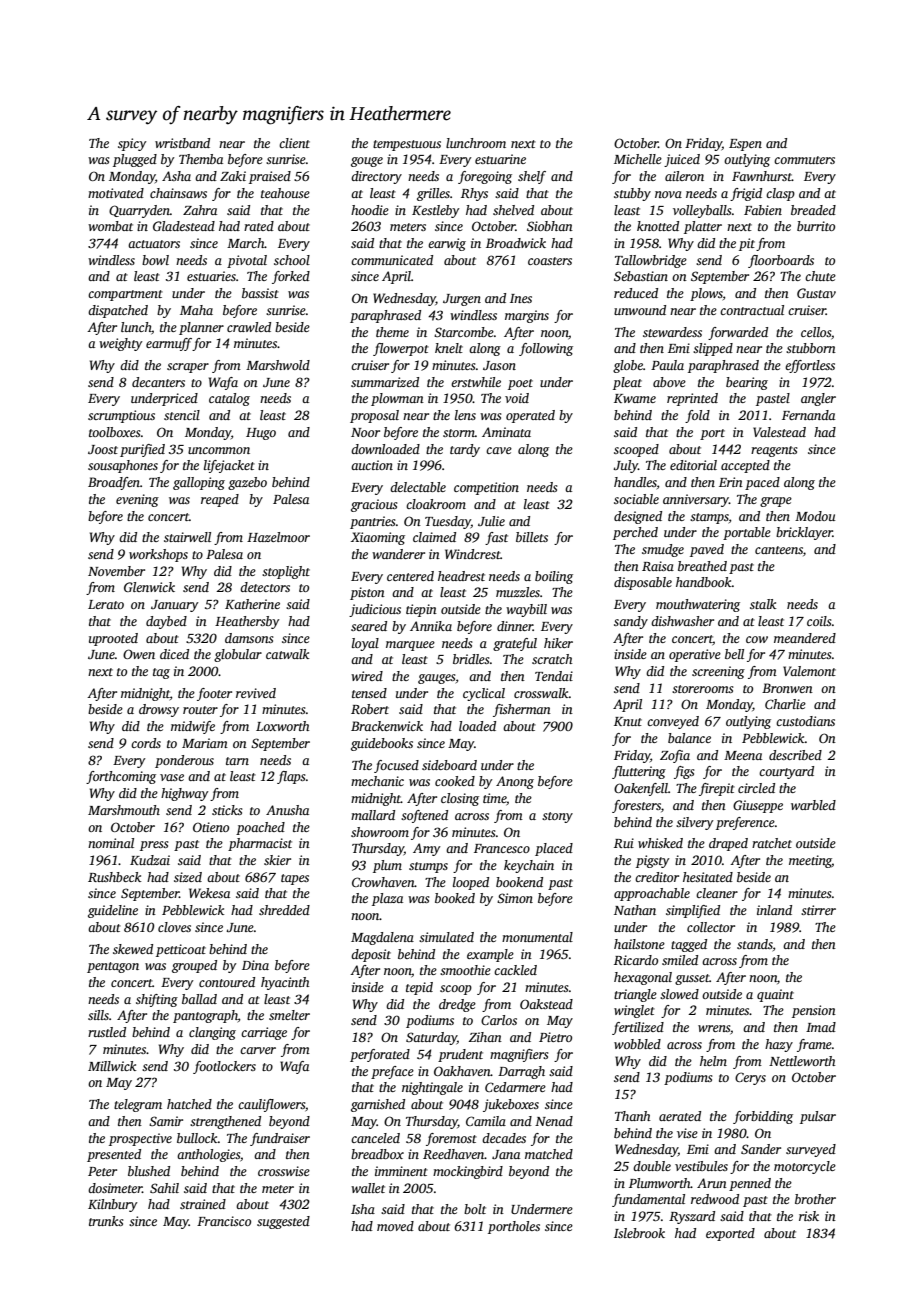 The image size is (924, 1308). I want to click on estuarine, so click(500, 159).
